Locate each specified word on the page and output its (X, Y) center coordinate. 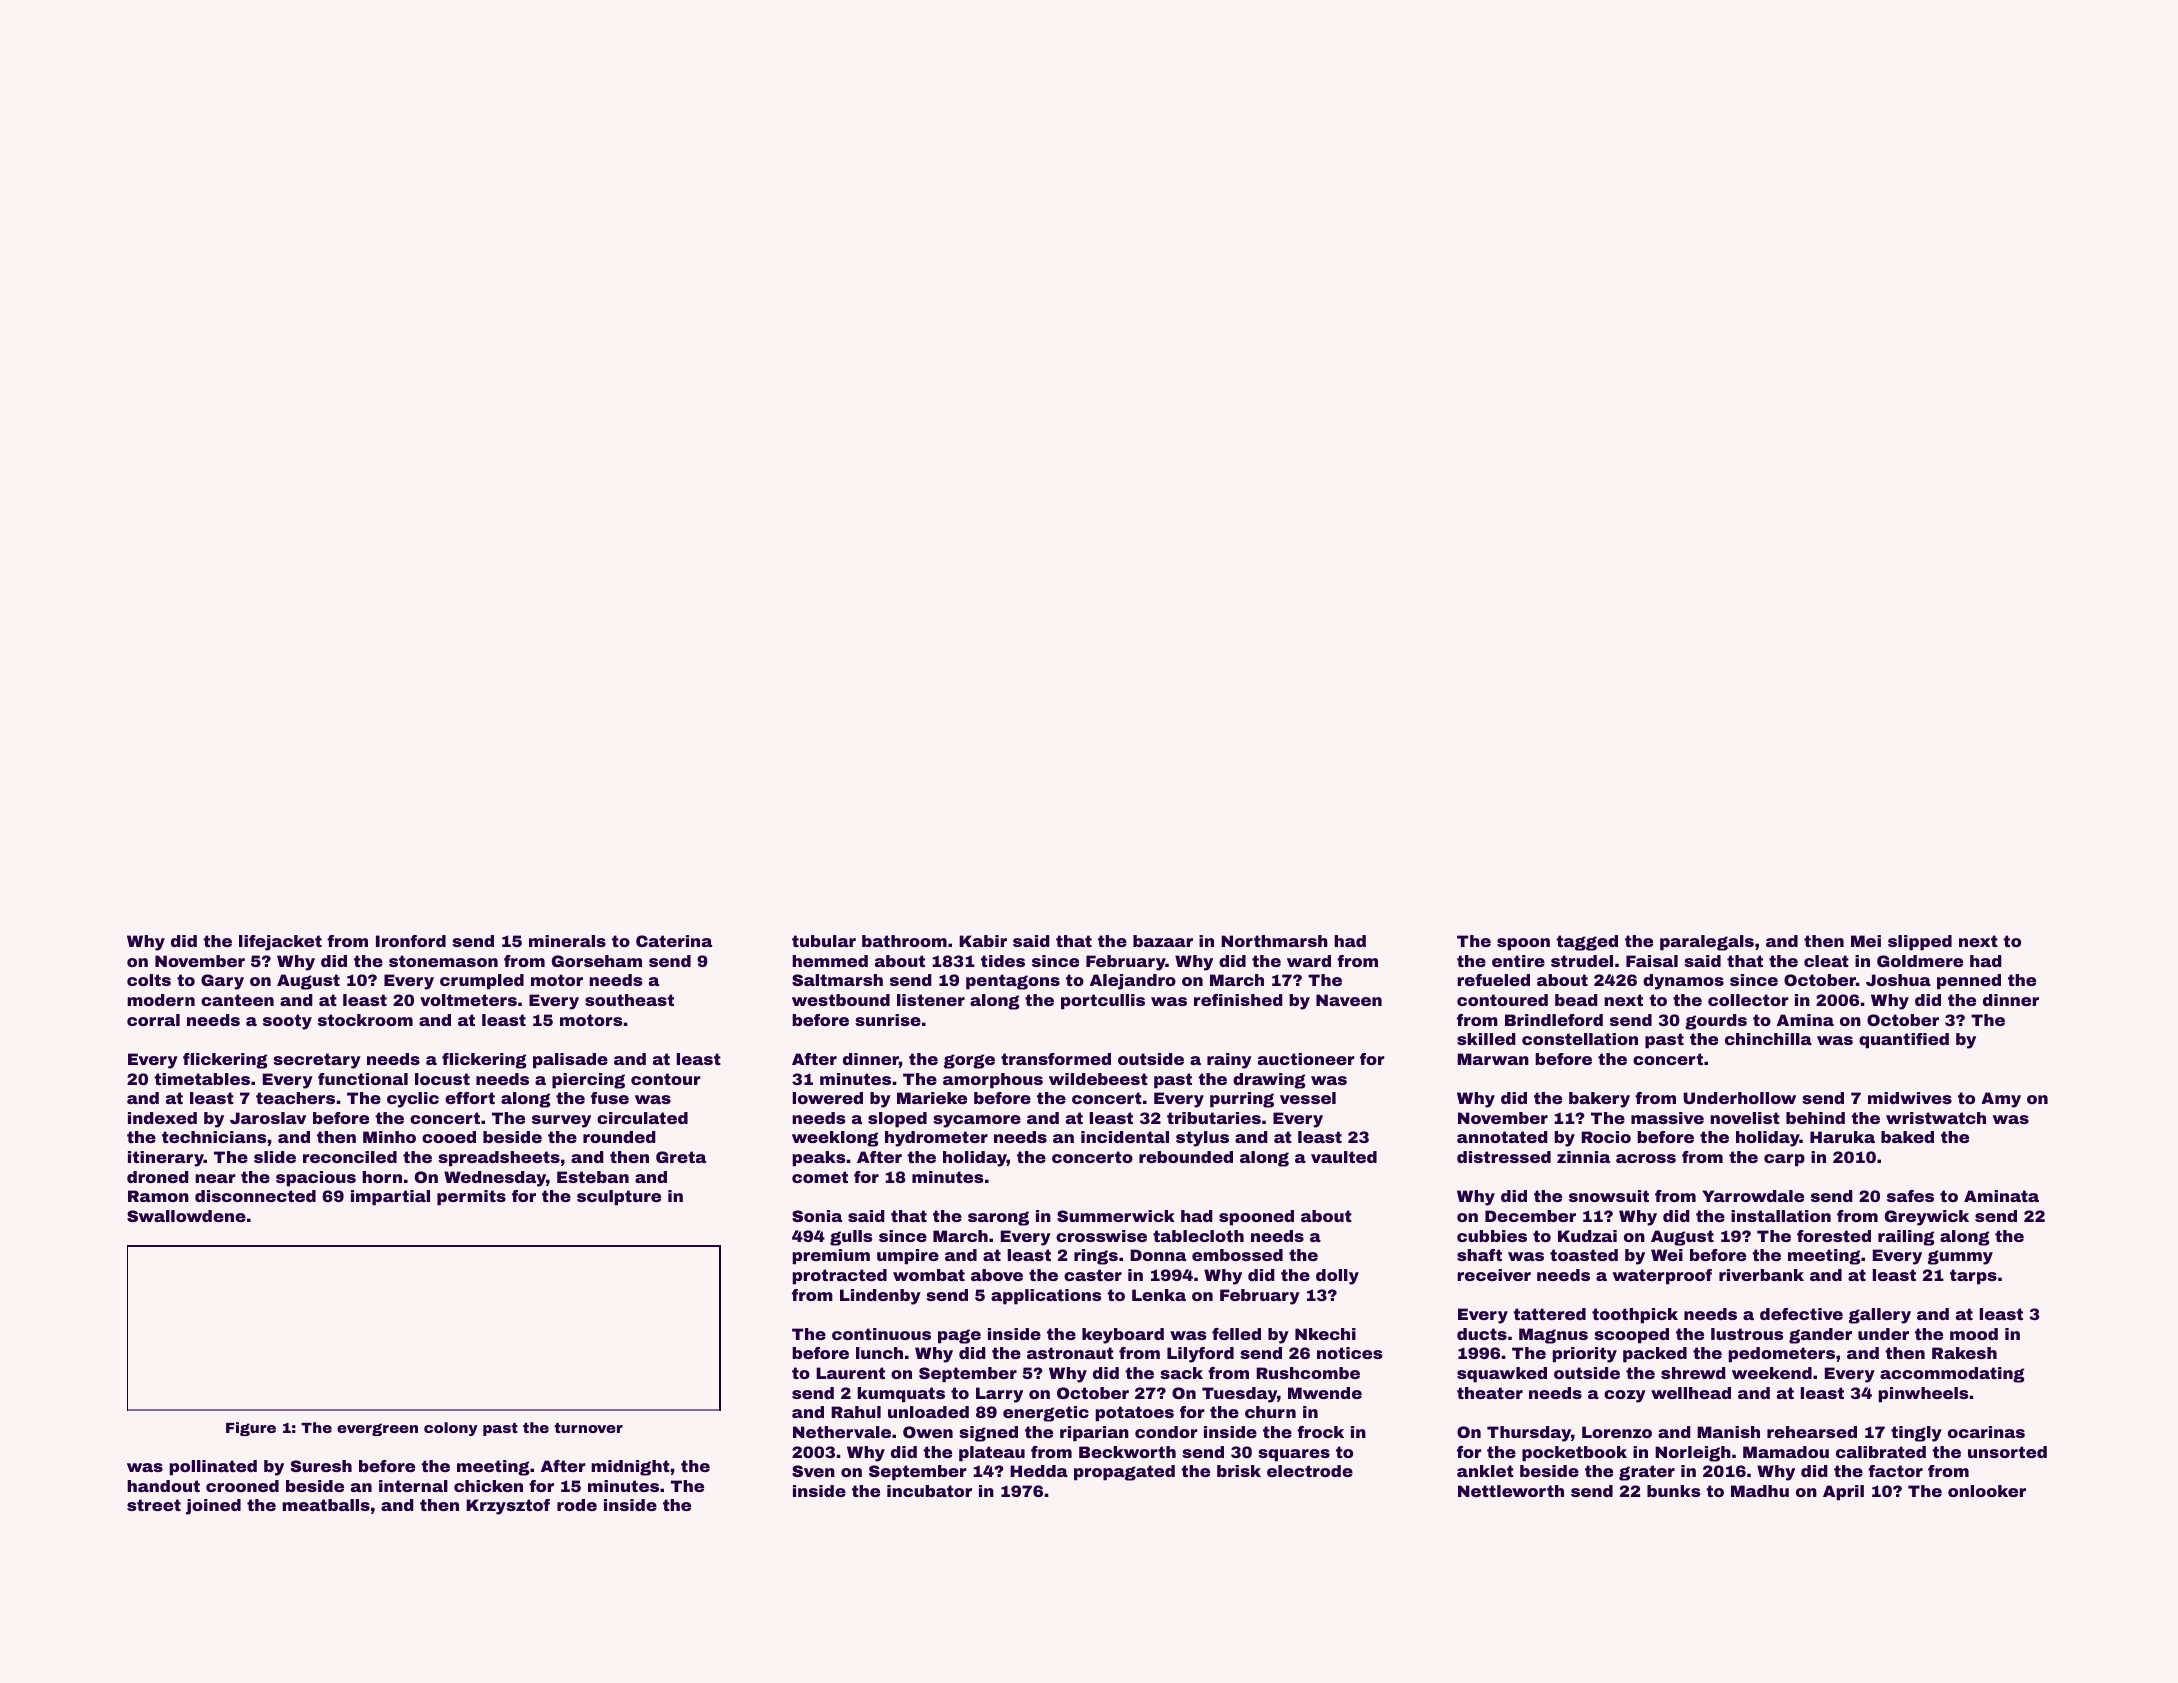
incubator (929, 1491)
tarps (1973, 1277)
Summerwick (1116, 1216)
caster (1093, 1275)
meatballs (326, 1505)
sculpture (619, 1198)
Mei (1866, 941)
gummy (1960, 1257)
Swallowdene (186, 1216)
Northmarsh (1274, 941)
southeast (629, 1000)
